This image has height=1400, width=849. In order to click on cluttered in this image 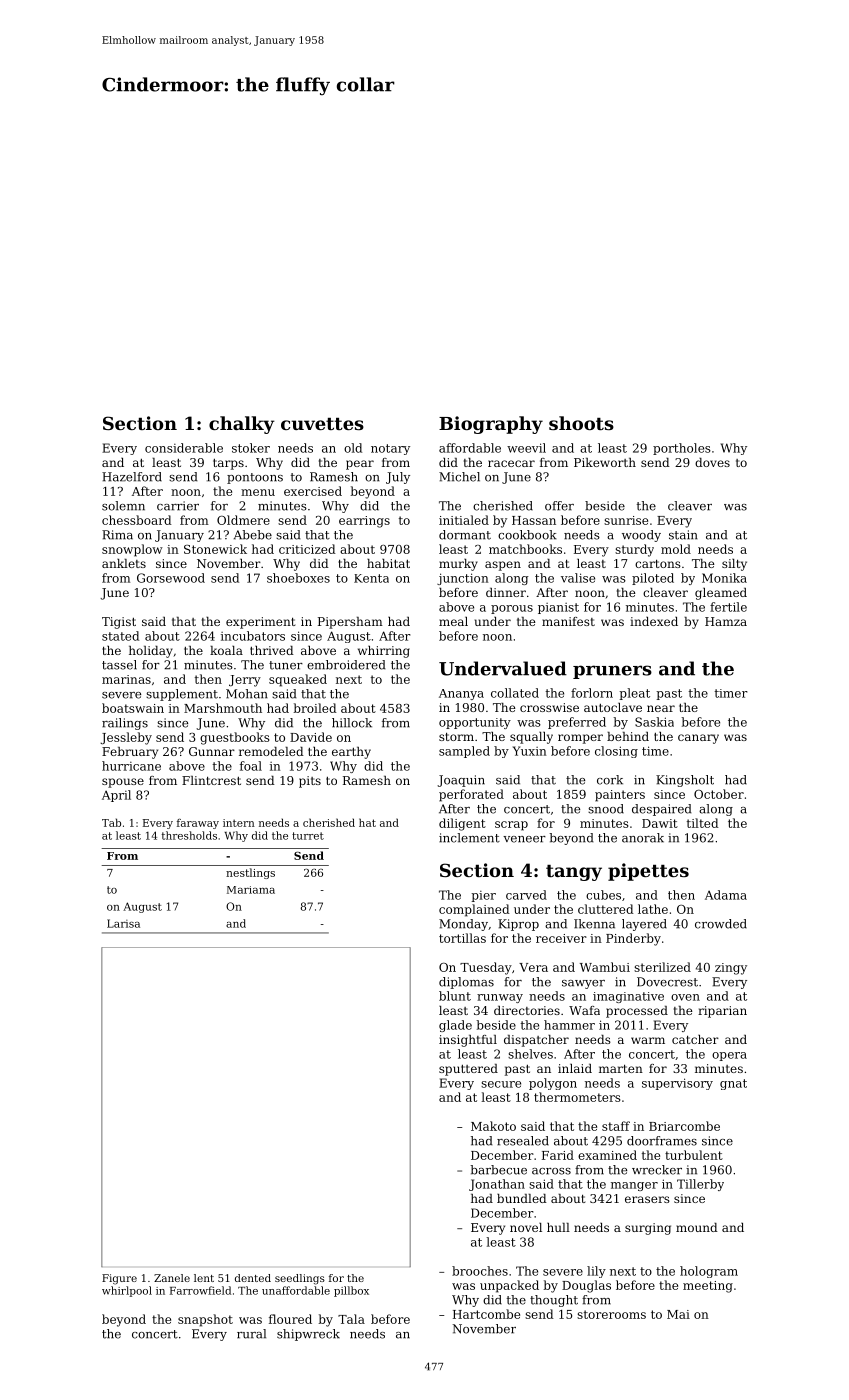, I will do `click(606, 909)`.
